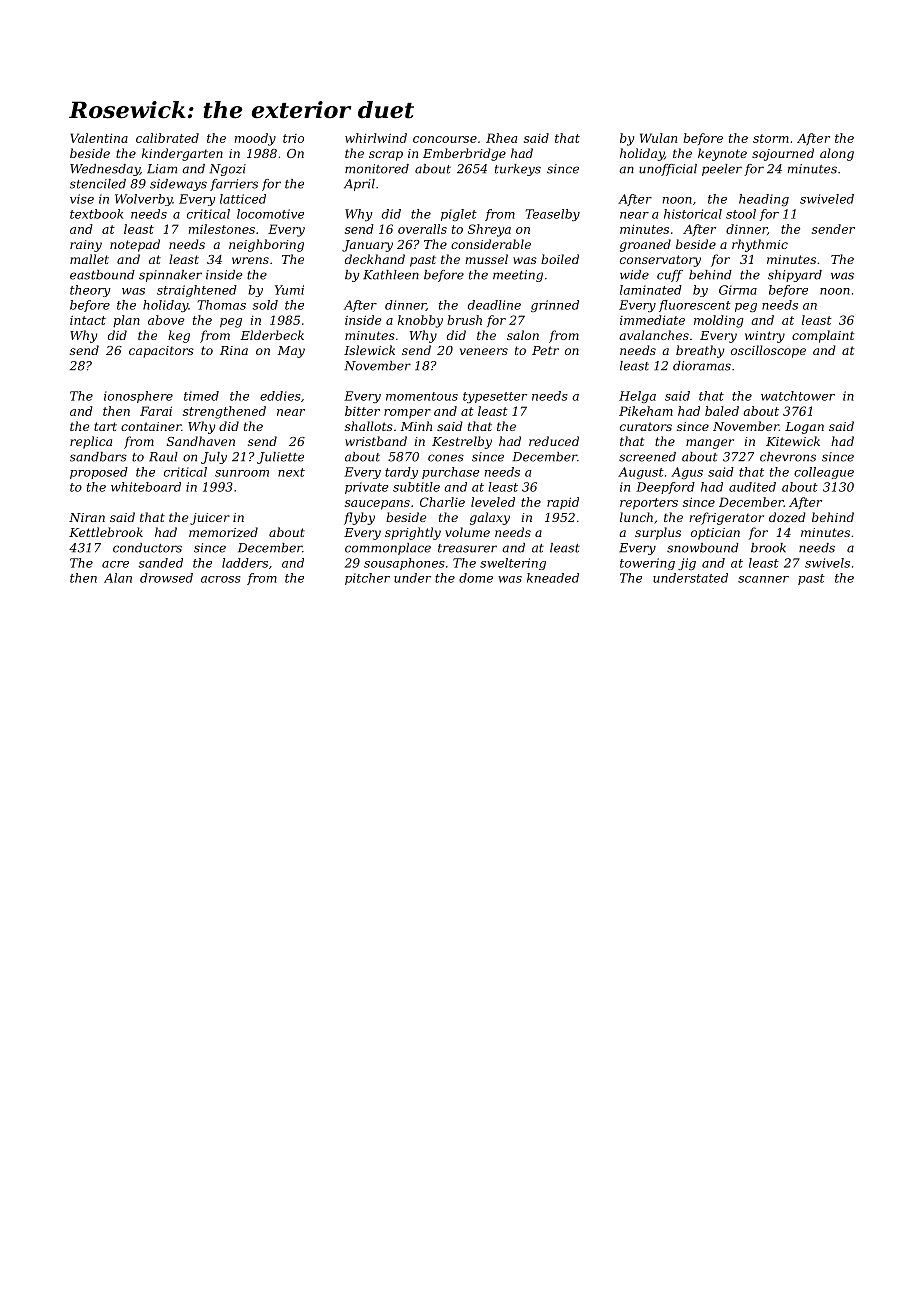 Image resolution: width=924 pixels, height=1308 pixels. Describe the element at coordinates (771, 138) in the screenshot. I see `storm` at that location.
